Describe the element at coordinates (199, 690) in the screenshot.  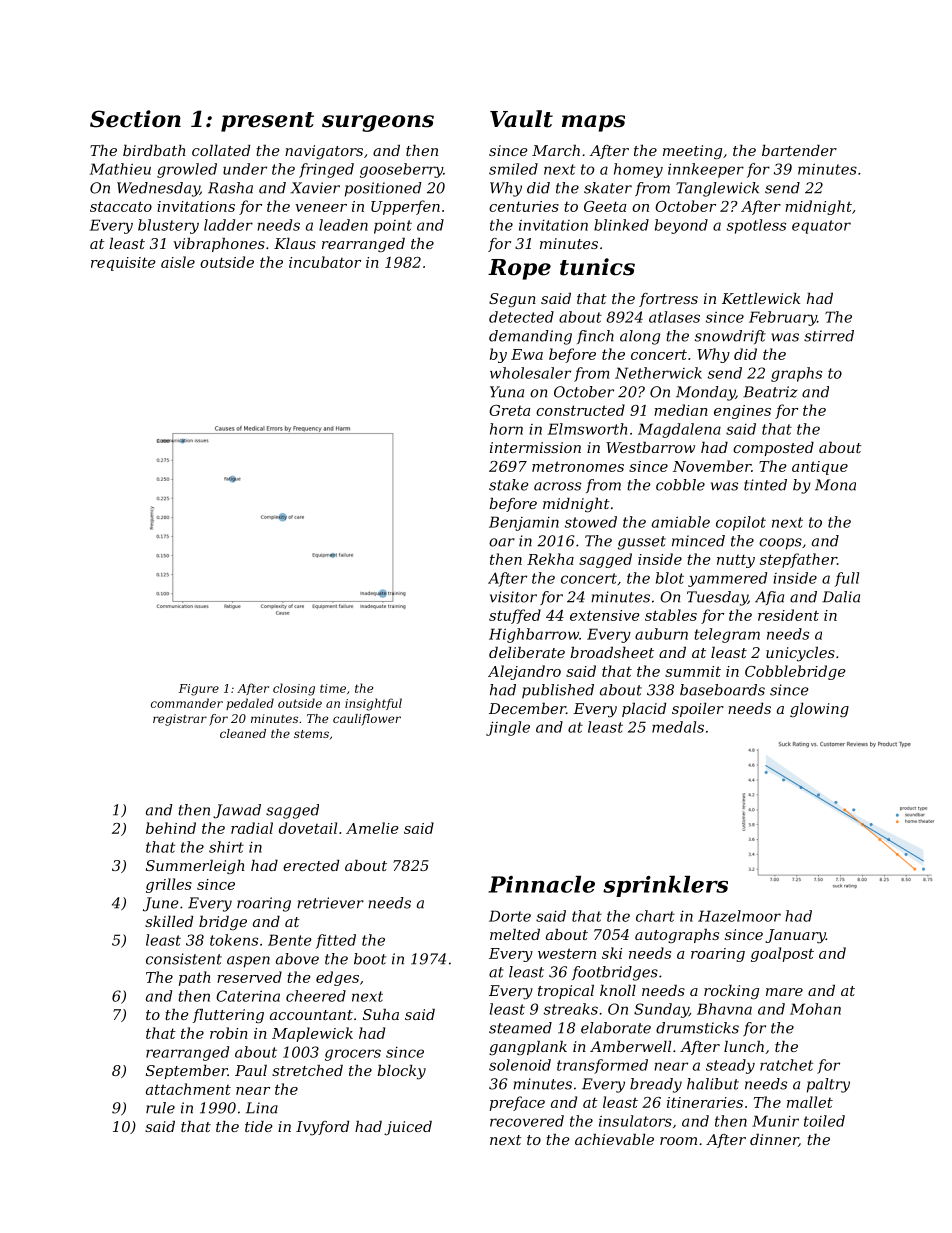
I see `Figure` at that location.
